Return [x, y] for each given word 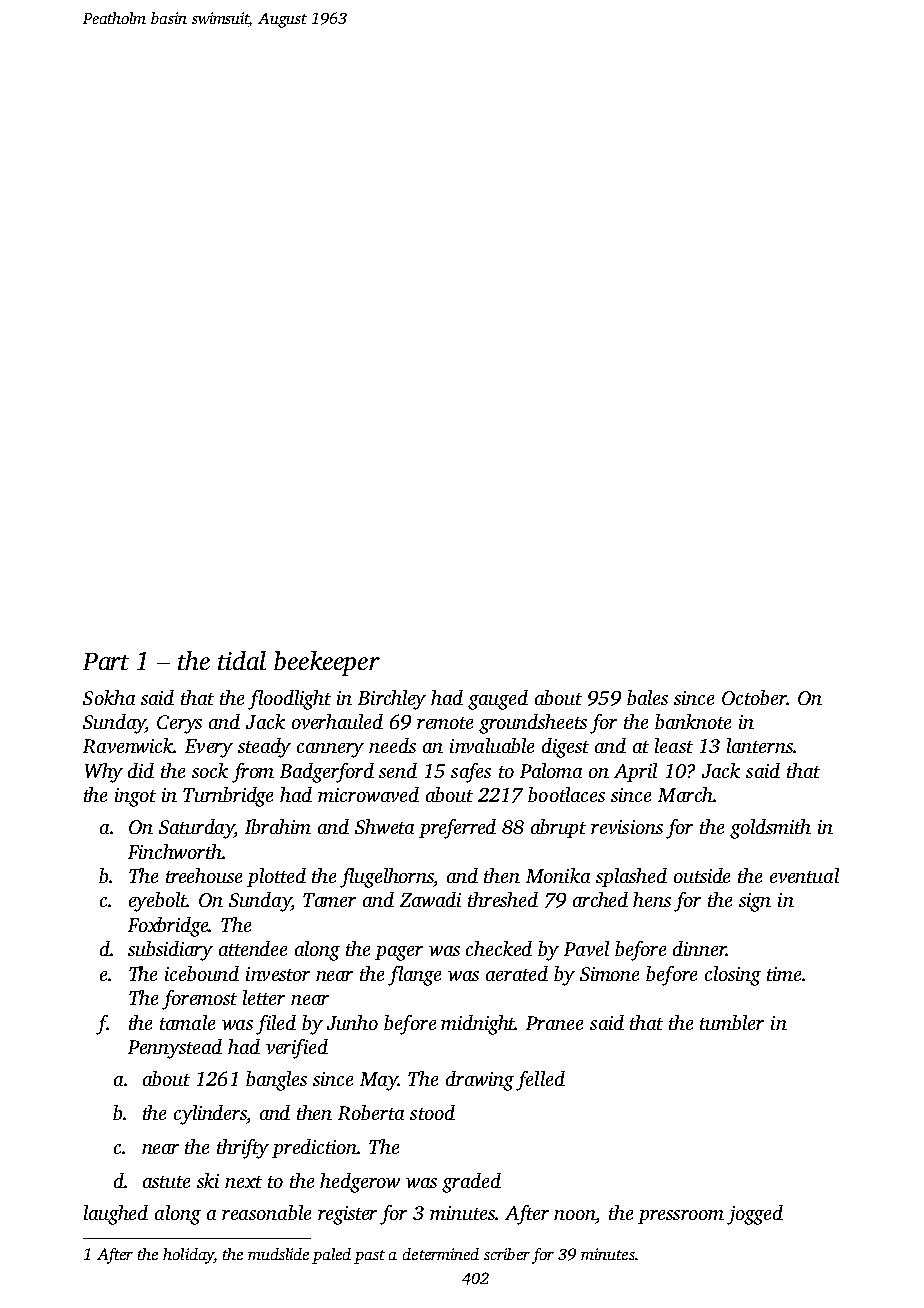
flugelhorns [387, 878]
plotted [276, 877]
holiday [188, 1256]
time [785, 974]
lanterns [760, 745]
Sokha [109, 697]
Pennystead [175, 1049]
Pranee [554, 1023]
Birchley [392, 700]
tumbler [732, 1022]
